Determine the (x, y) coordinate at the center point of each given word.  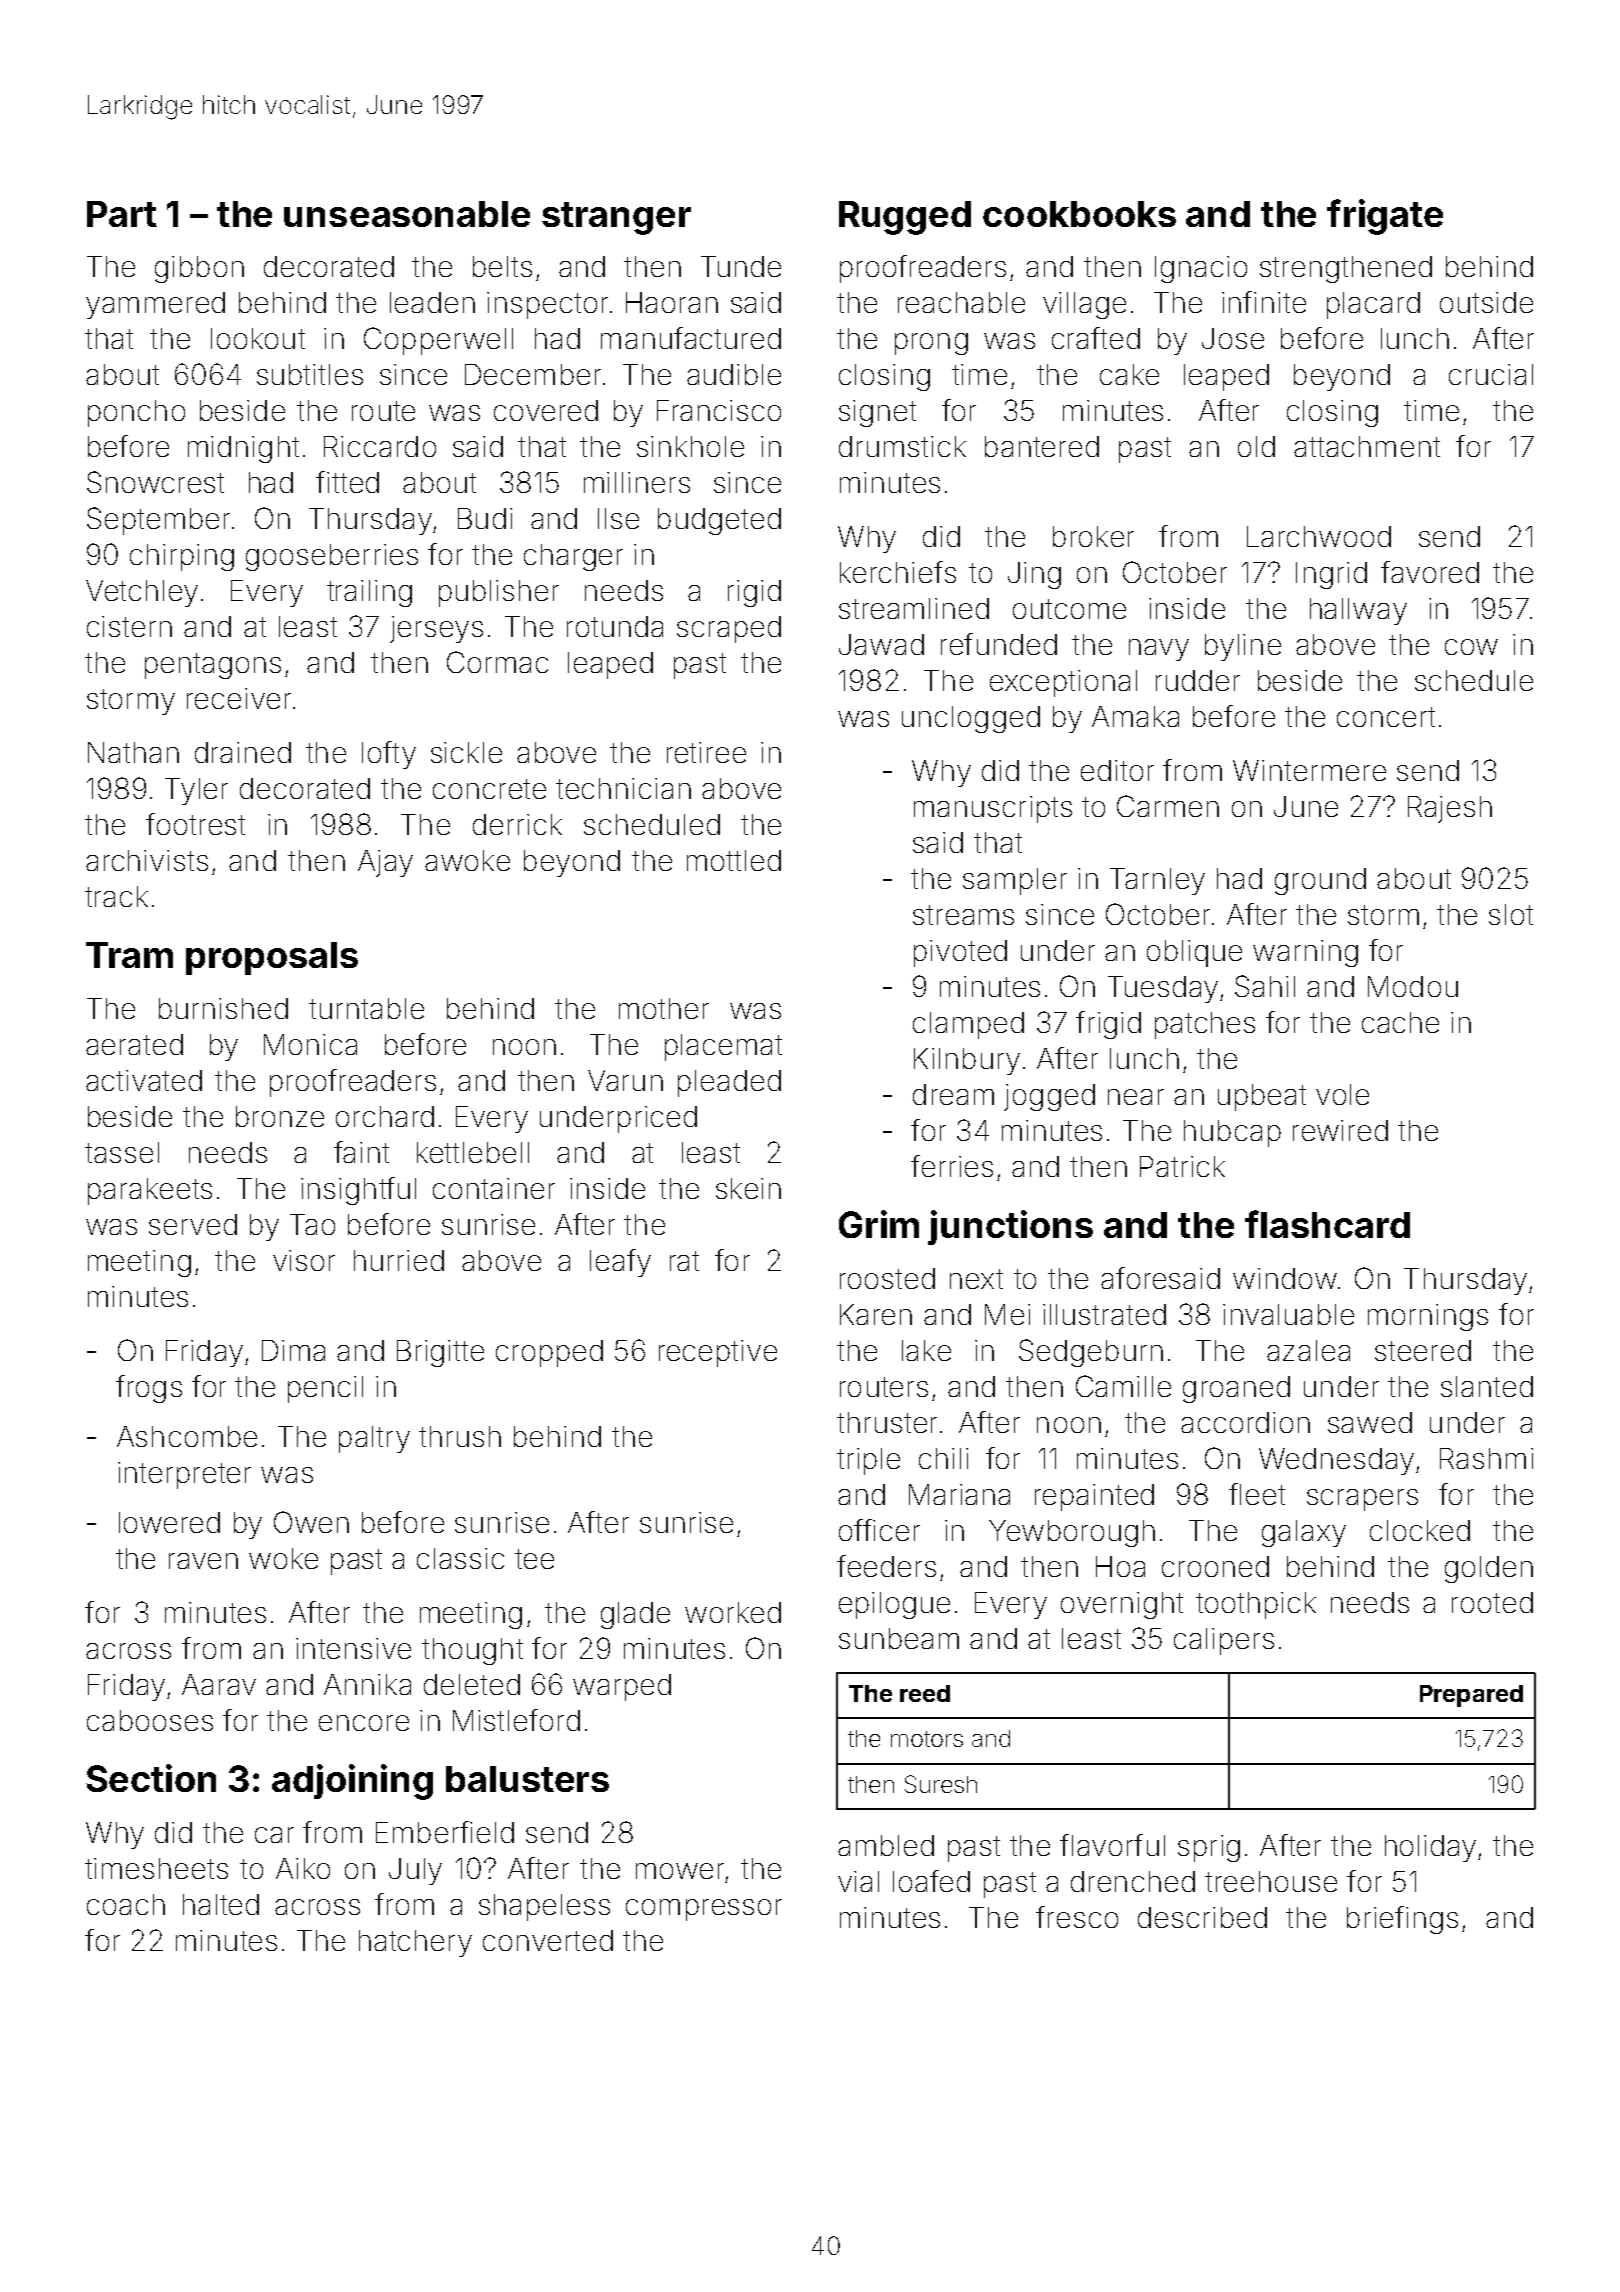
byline (1243, 647)
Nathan (133, 752)
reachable (961, 302)
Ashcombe (187, 1436)
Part (122, 214)
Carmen (1168, 806)
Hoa (1120, 1566)
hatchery (415, 1943)
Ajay (385, 863)
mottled (734, 860)
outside (1486, 302)
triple (868, 1461)
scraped (729, 629)
